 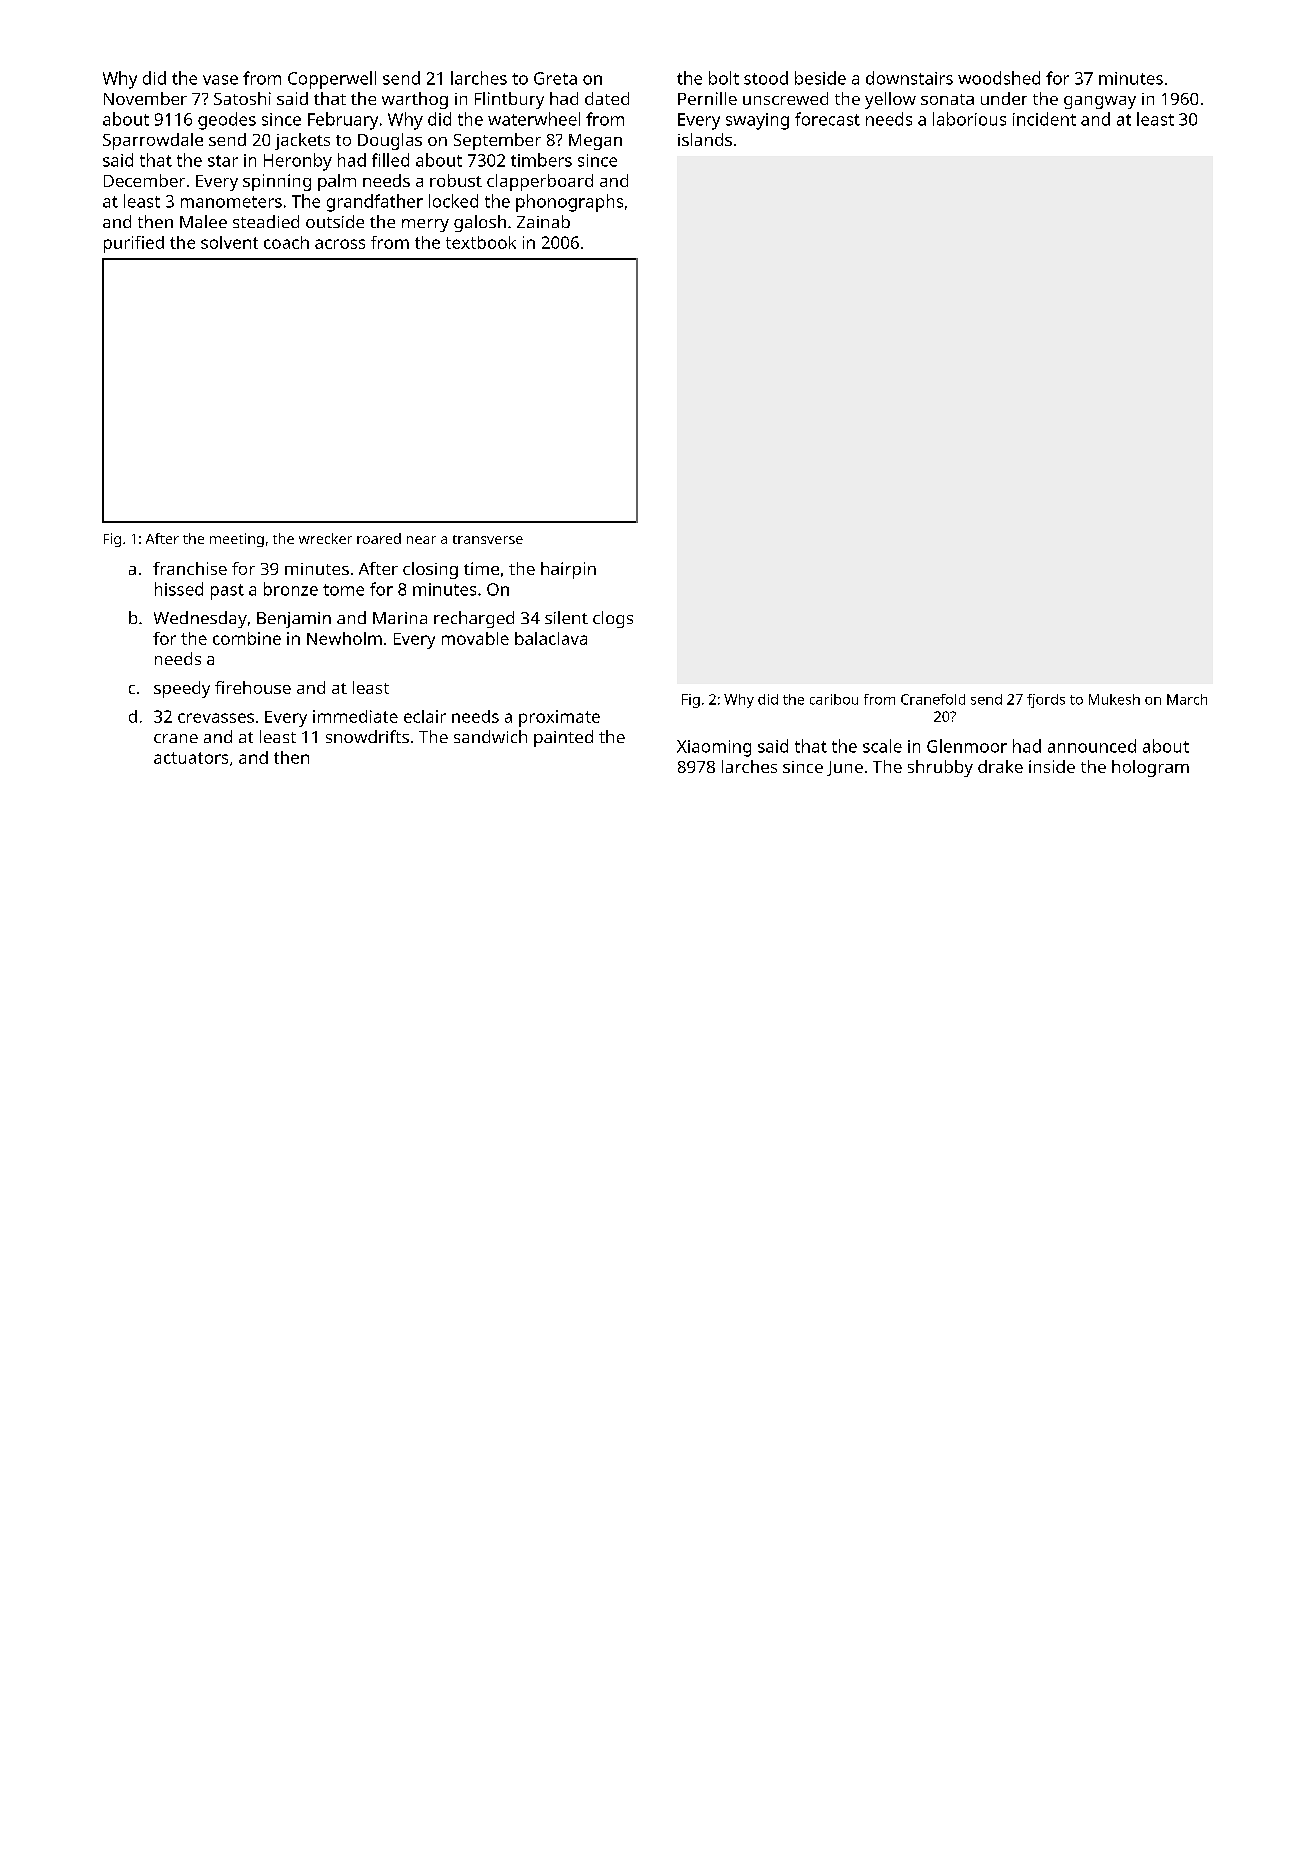 What do you see at coordinates (325, 538) in the screenshot?
I see `wrecker` at bounding box center [325, 538].
